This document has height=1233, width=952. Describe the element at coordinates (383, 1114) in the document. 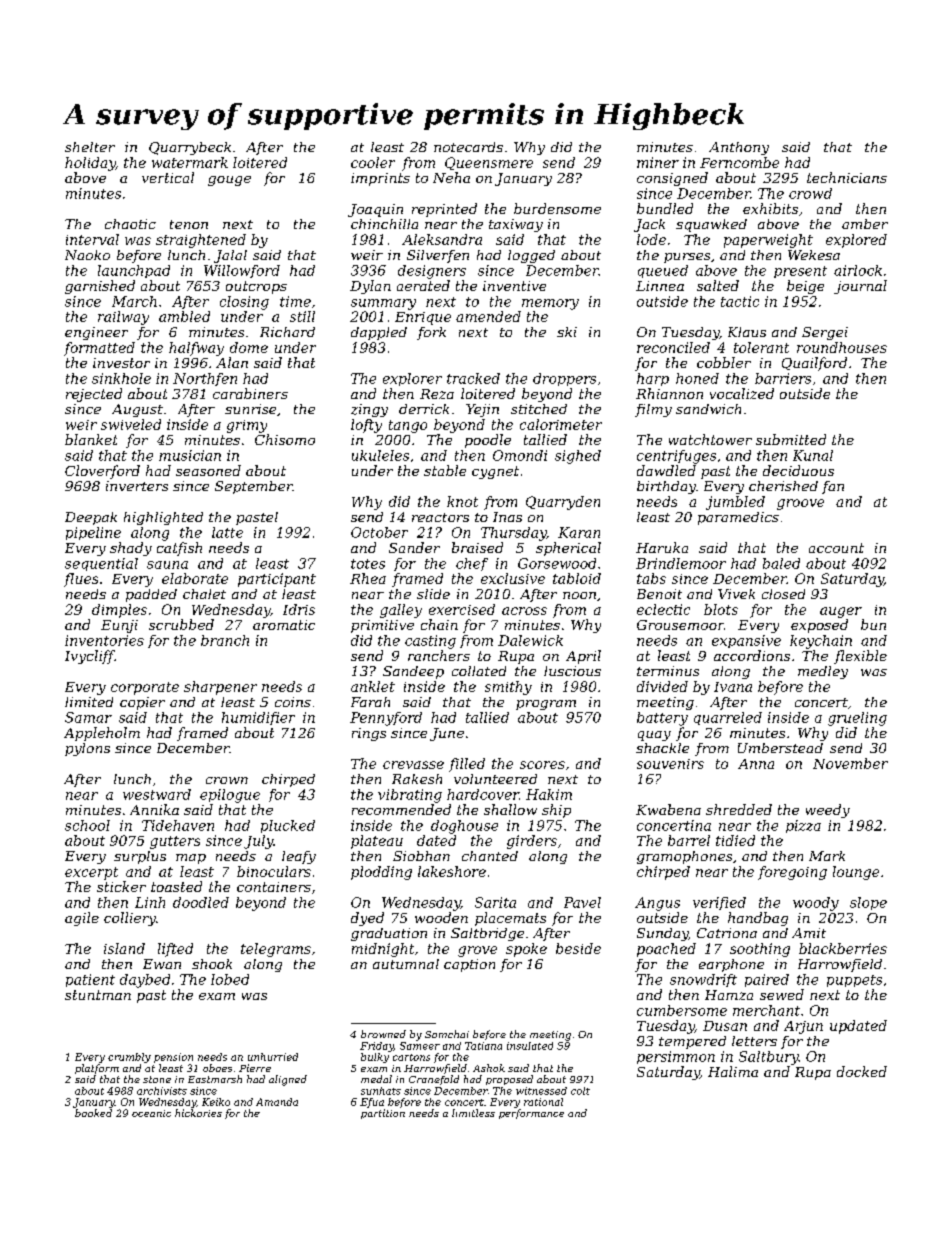

I see `partition` at that location.
